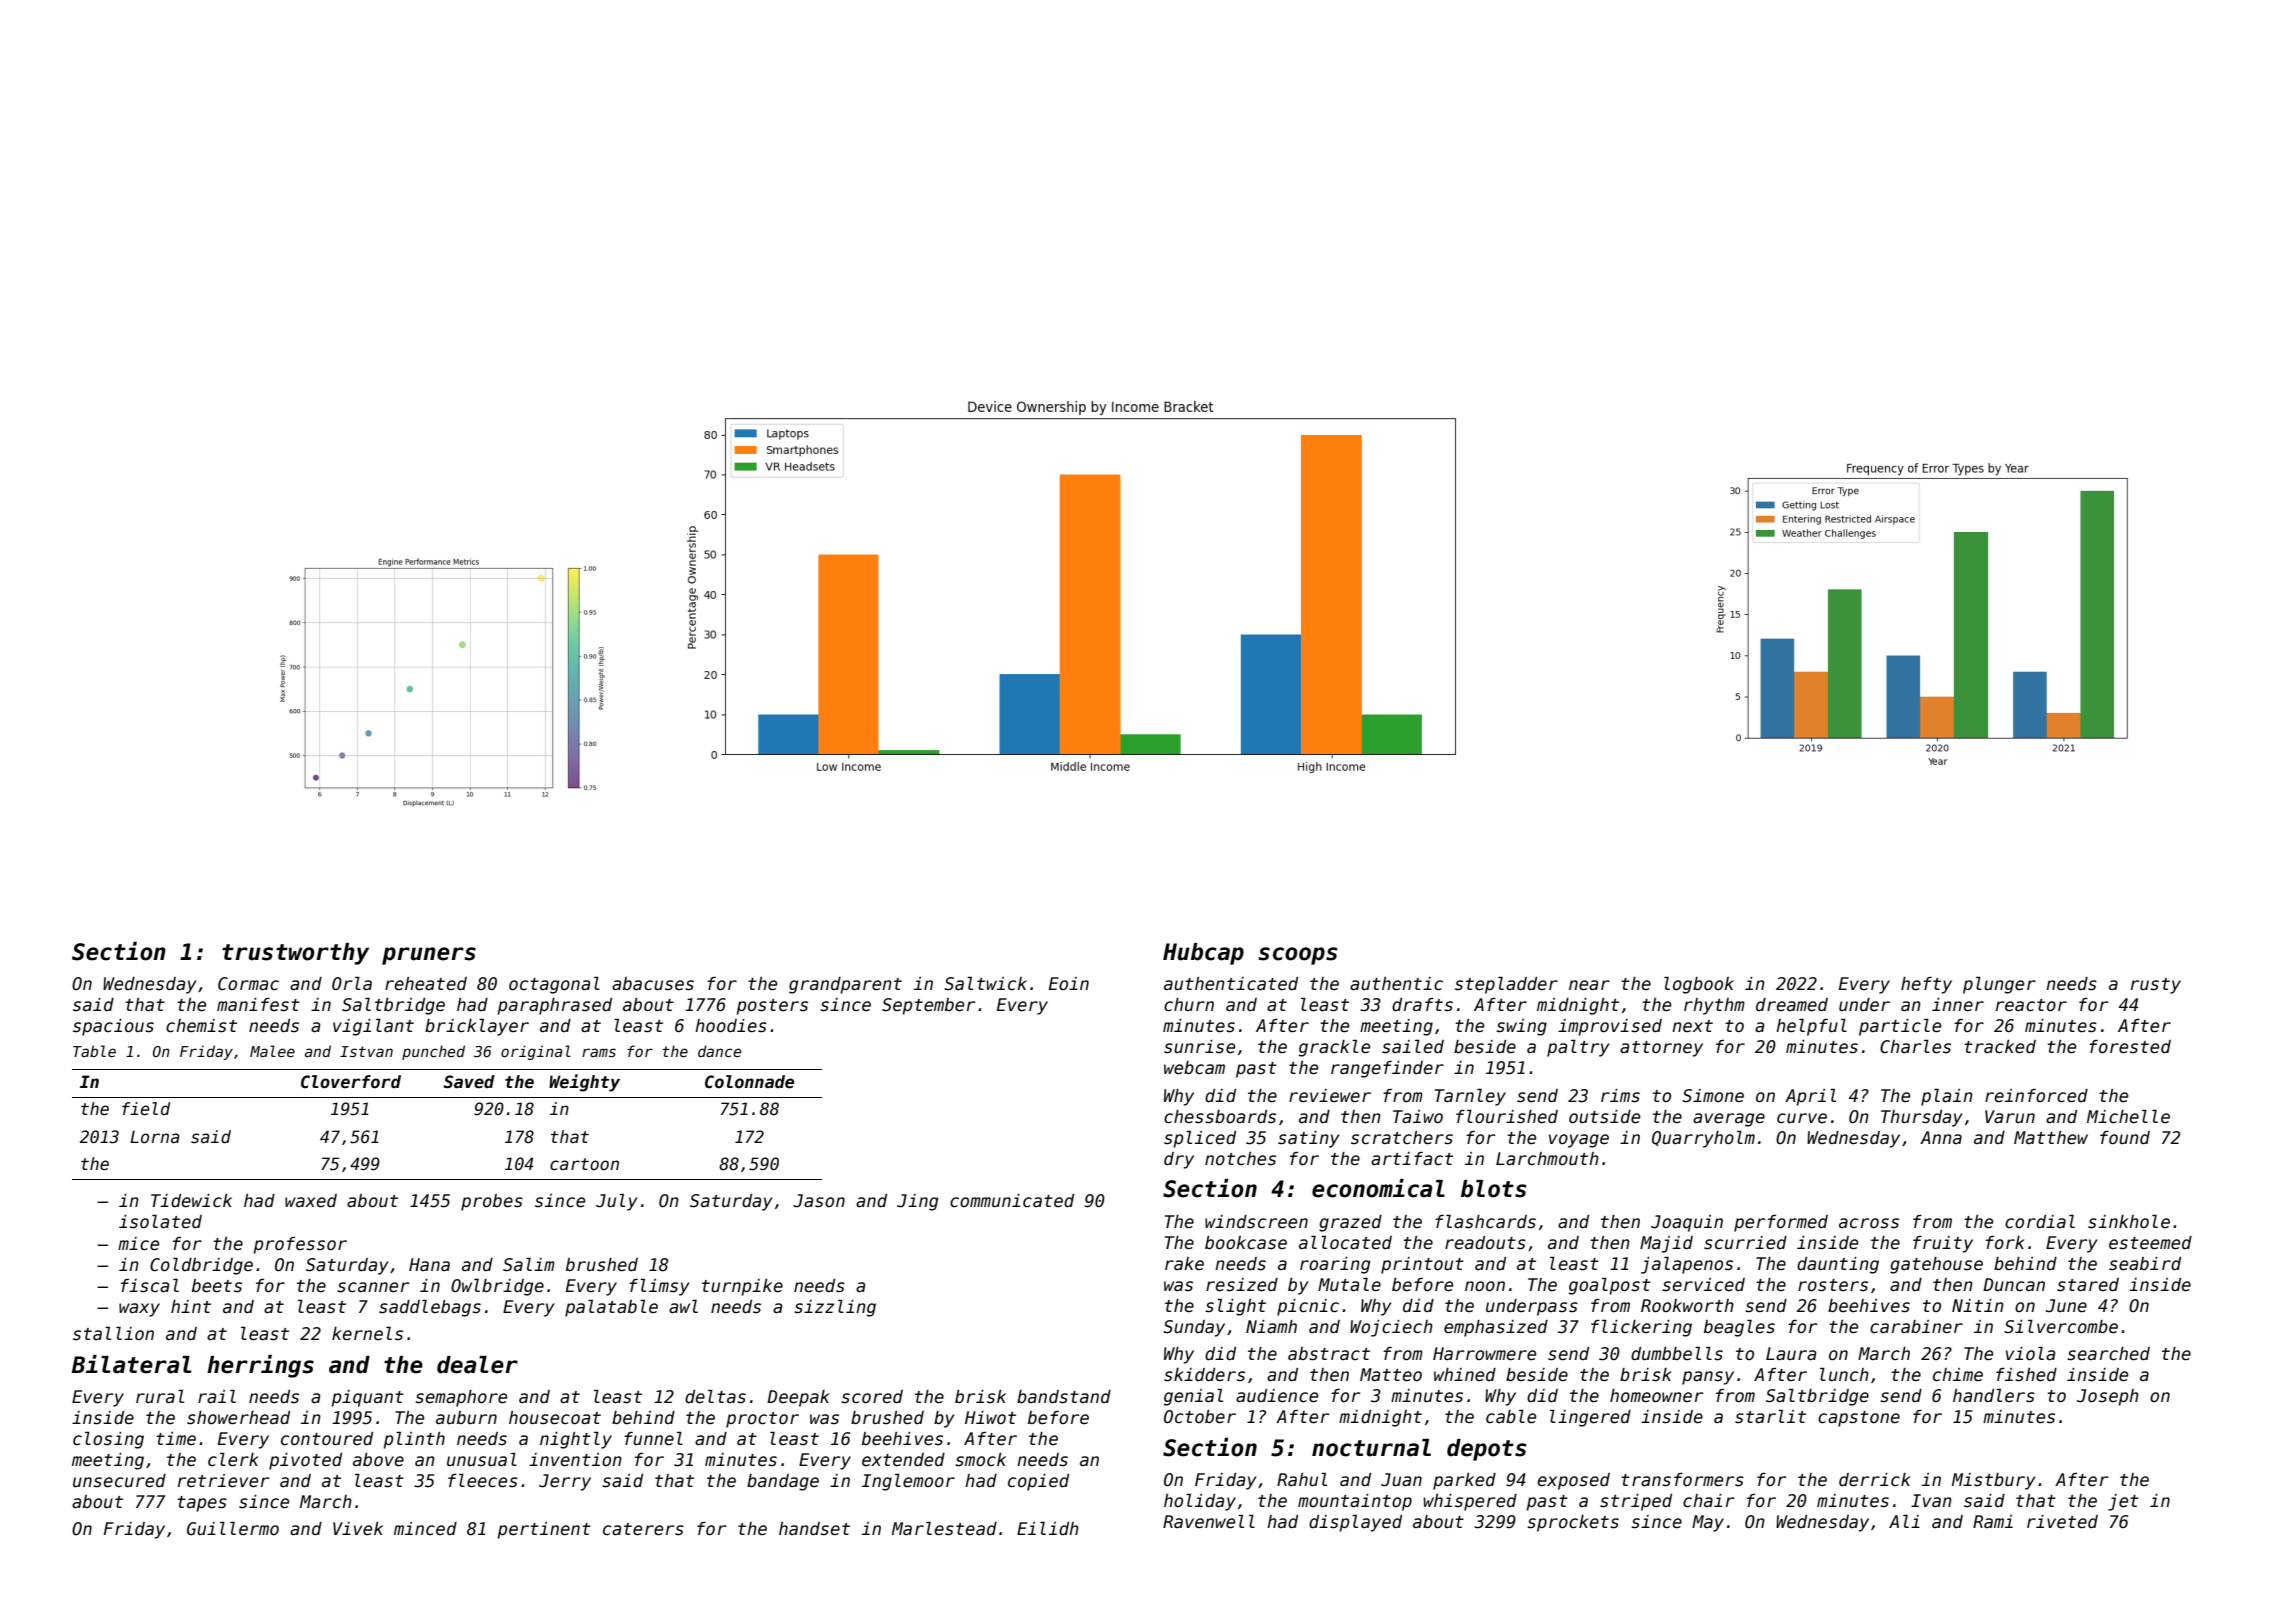 This page has height=1614, width=2282. I want to click on Rami, so click(1993, 1521).
